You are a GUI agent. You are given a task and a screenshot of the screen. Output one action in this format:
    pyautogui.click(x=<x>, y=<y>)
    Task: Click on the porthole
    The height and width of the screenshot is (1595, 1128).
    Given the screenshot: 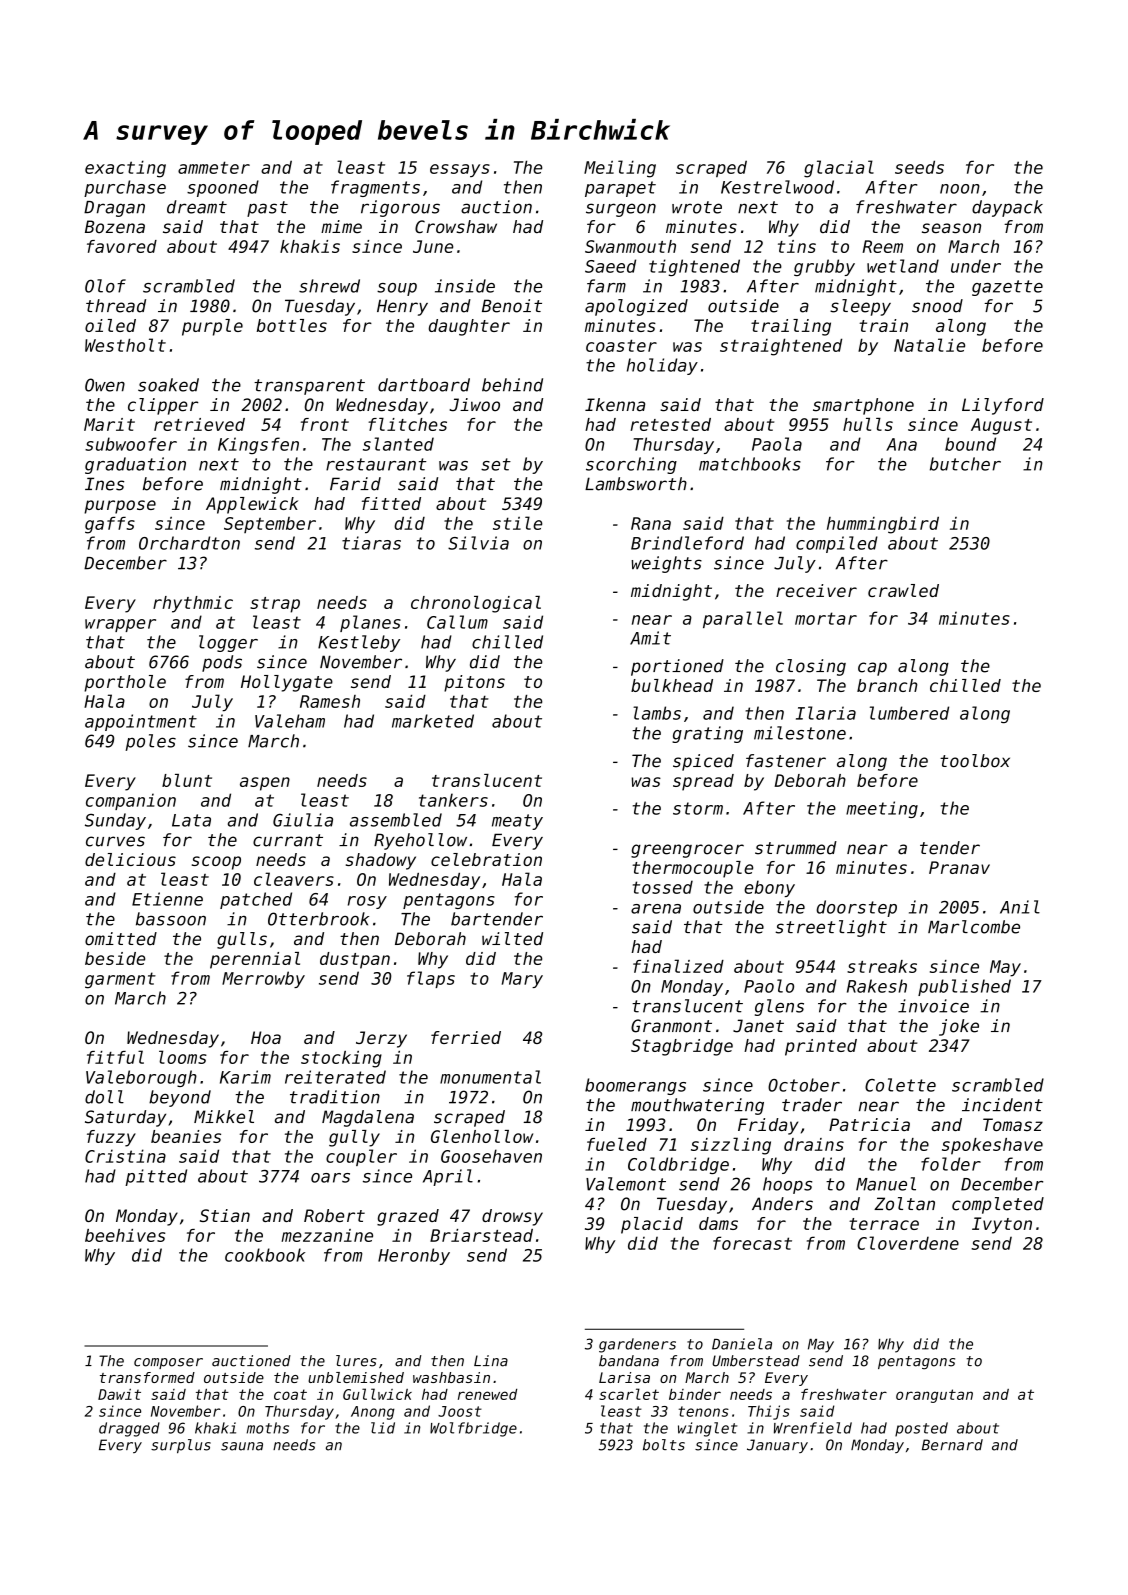 What is the action you would take?
    pyautogui.click(x=125, y=683)
